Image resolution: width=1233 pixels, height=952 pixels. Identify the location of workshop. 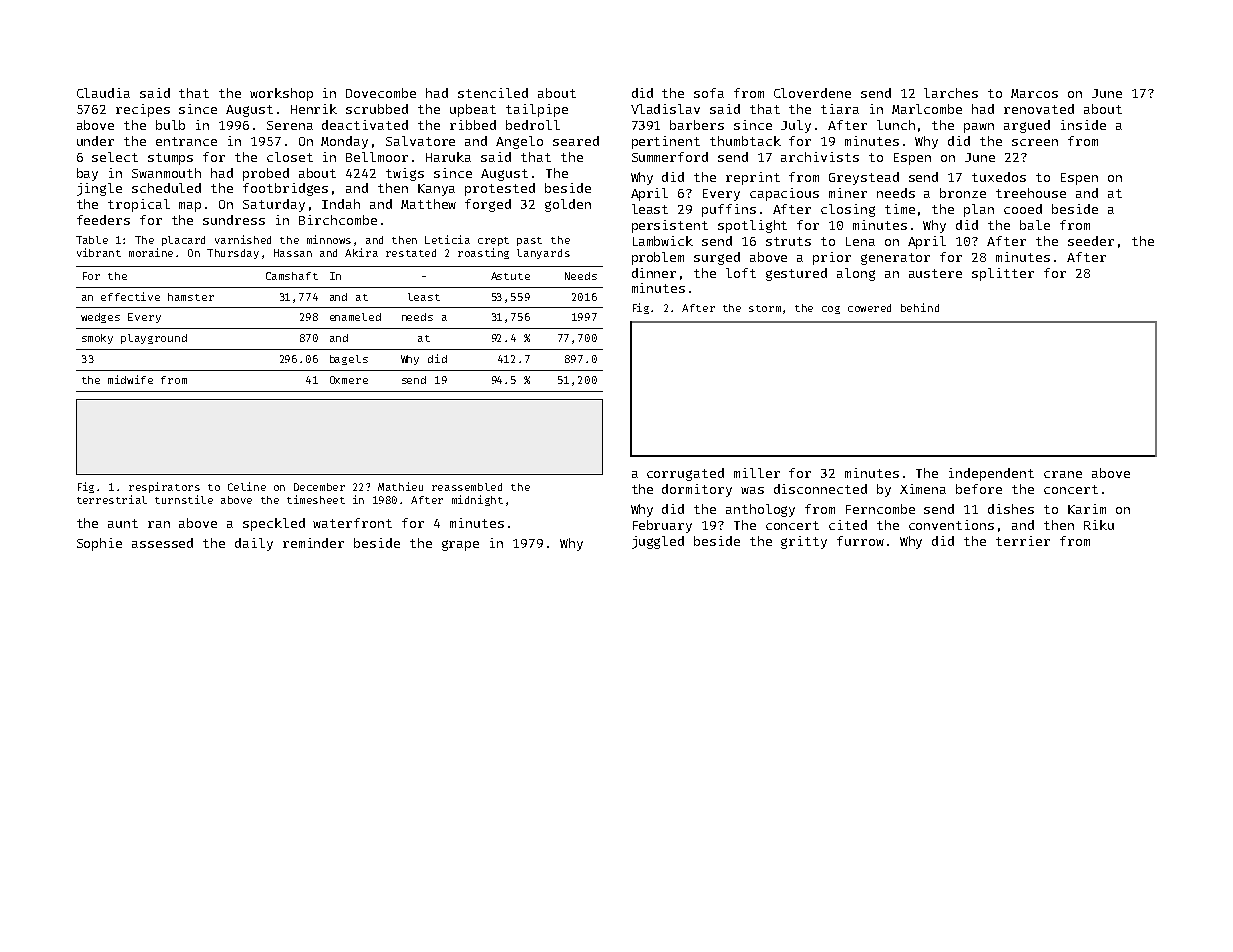
(281, 94).
